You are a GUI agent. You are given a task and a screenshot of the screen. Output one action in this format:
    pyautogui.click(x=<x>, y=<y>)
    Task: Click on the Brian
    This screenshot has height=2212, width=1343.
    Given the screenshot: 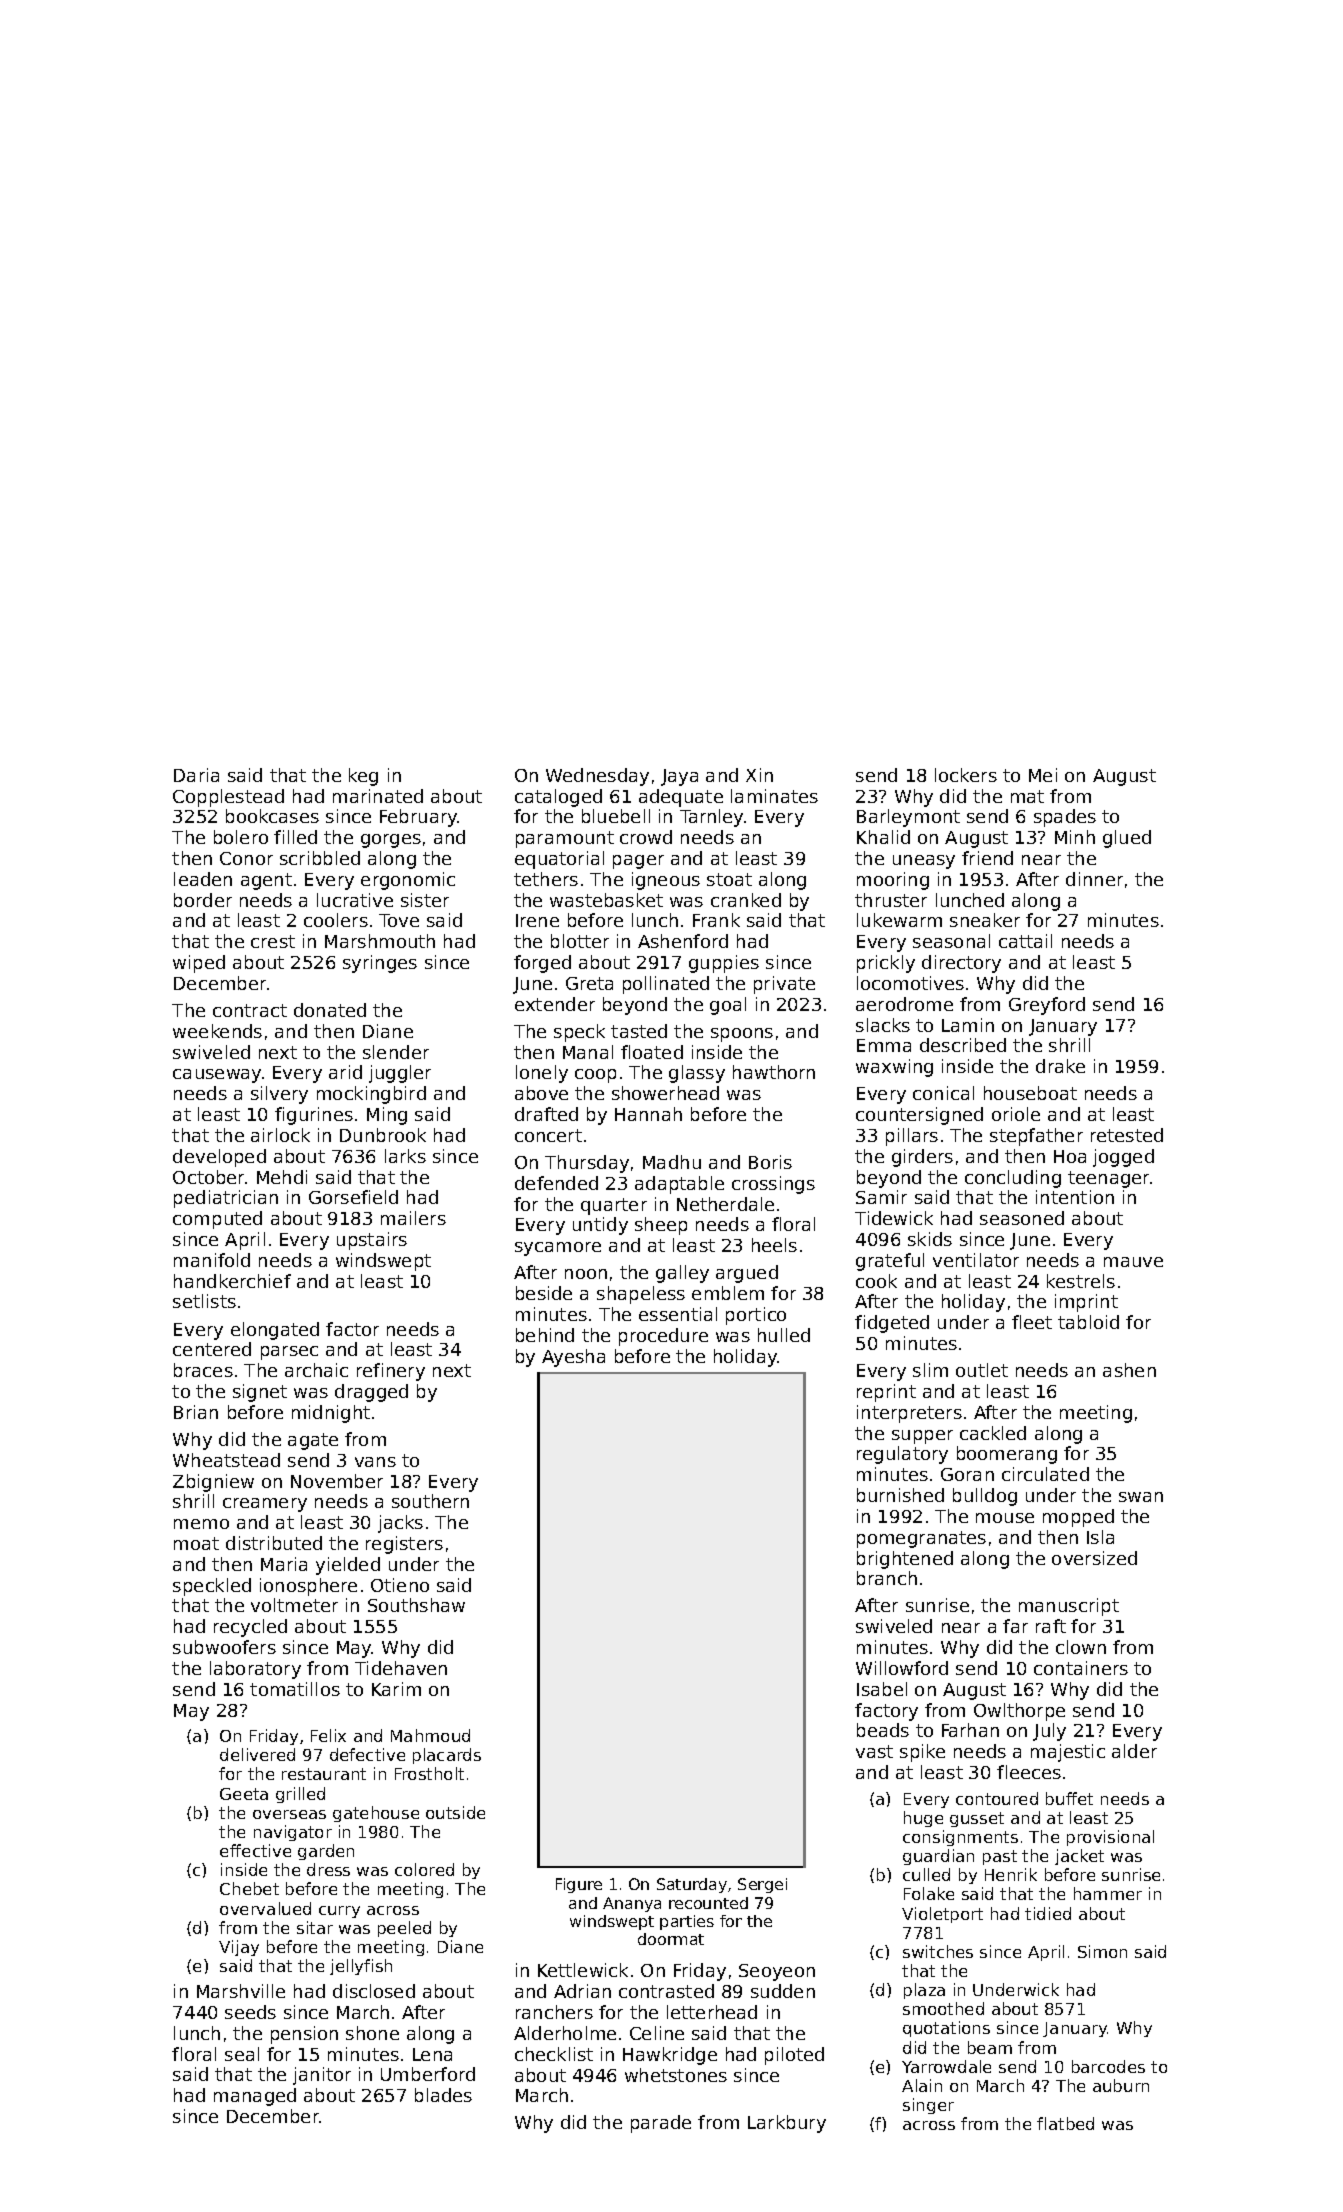 What is the action you would take?
    pyautogui.click(x=196, y=1412)
